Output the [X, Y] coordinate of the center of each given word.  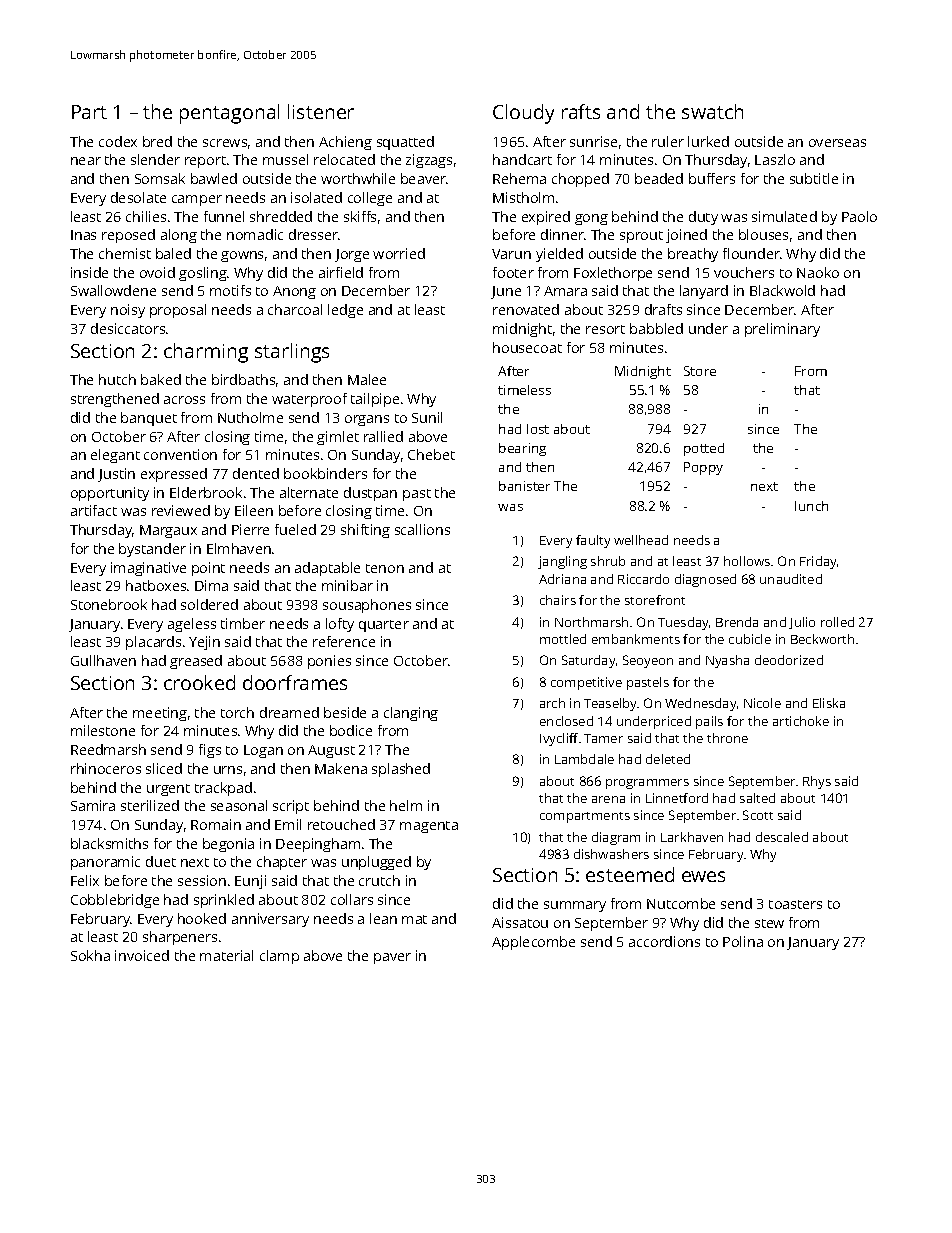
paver [392, 958]
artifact [94, 510]
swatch [712, 111]
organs [367, 420]
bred [157, 141]
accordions [664, 941]
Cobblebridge [115, 901]
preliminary [782, 330]
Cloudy [523, 114]
